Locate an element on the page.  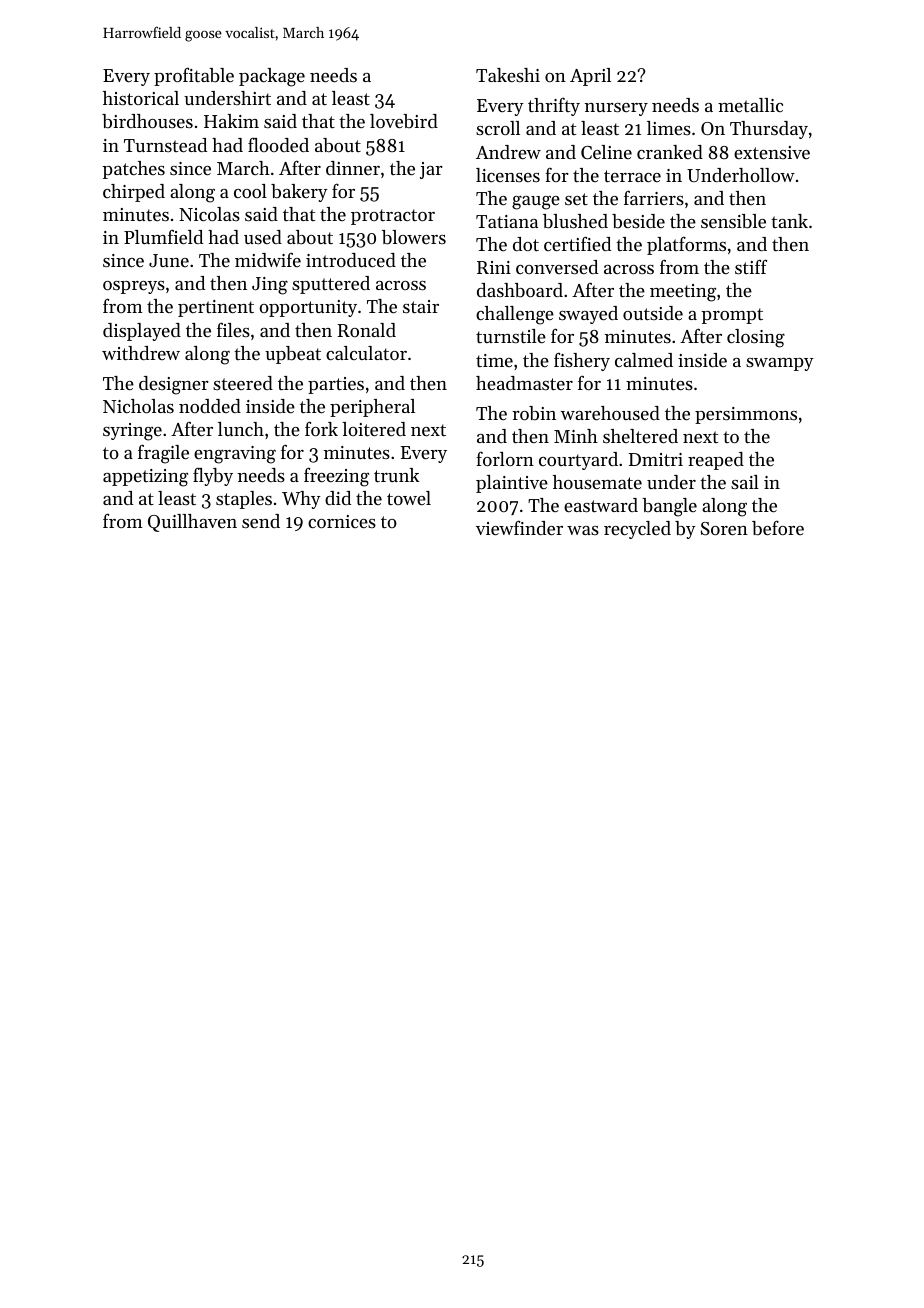
fishery is located at coordinates (582, 361).
